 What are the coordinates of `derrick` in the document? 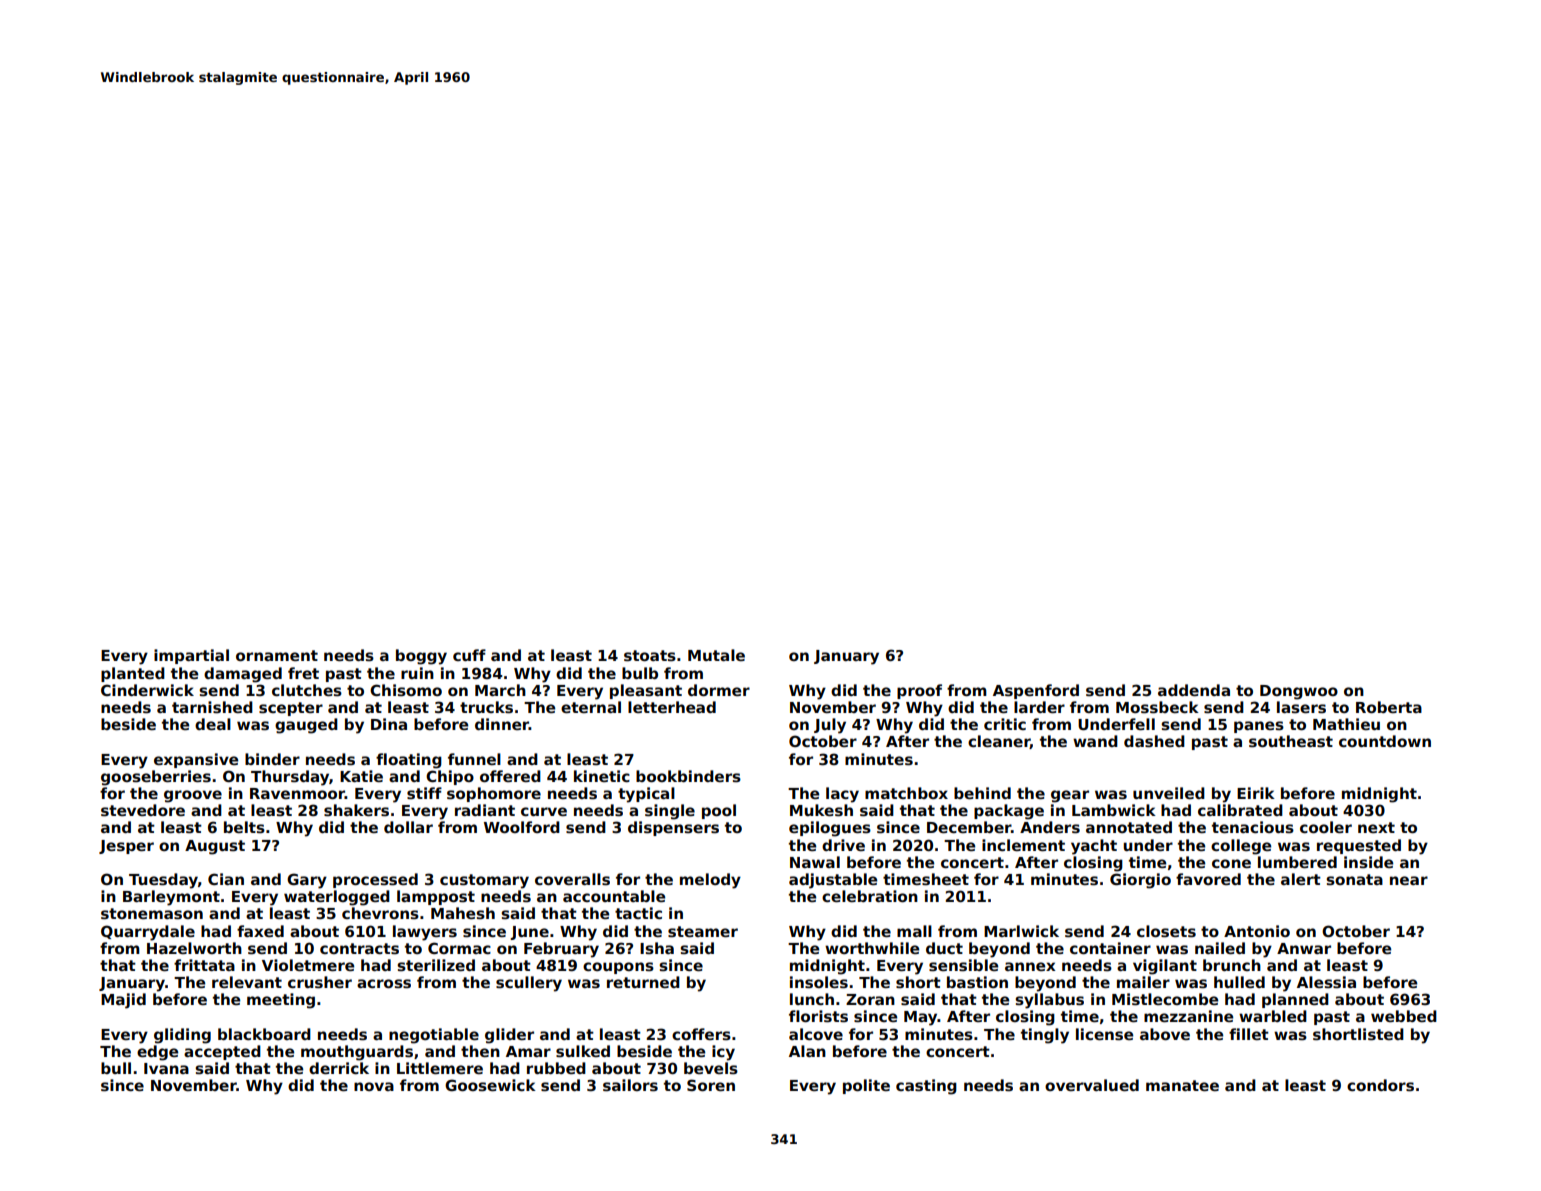 It's located at (339, 1068).
